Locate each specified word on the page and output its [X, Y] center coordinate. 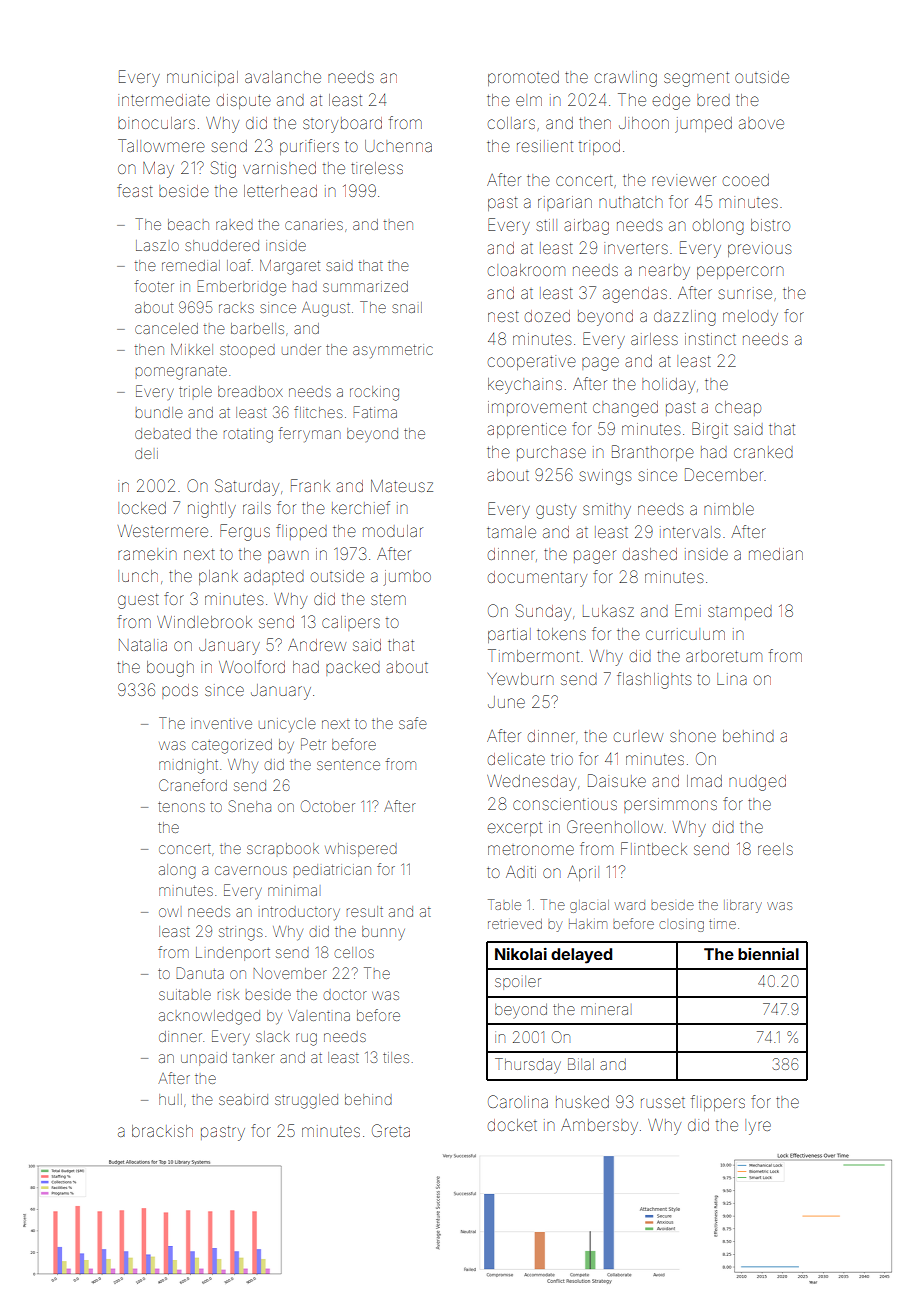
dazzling [685, 318]
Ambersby [599, 1127]
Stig [223, 169]
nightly [212, 510]
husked [582, 1102]
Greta [391, 1130]
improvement [537, 408]
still [546, 225]
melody [750, 318]
